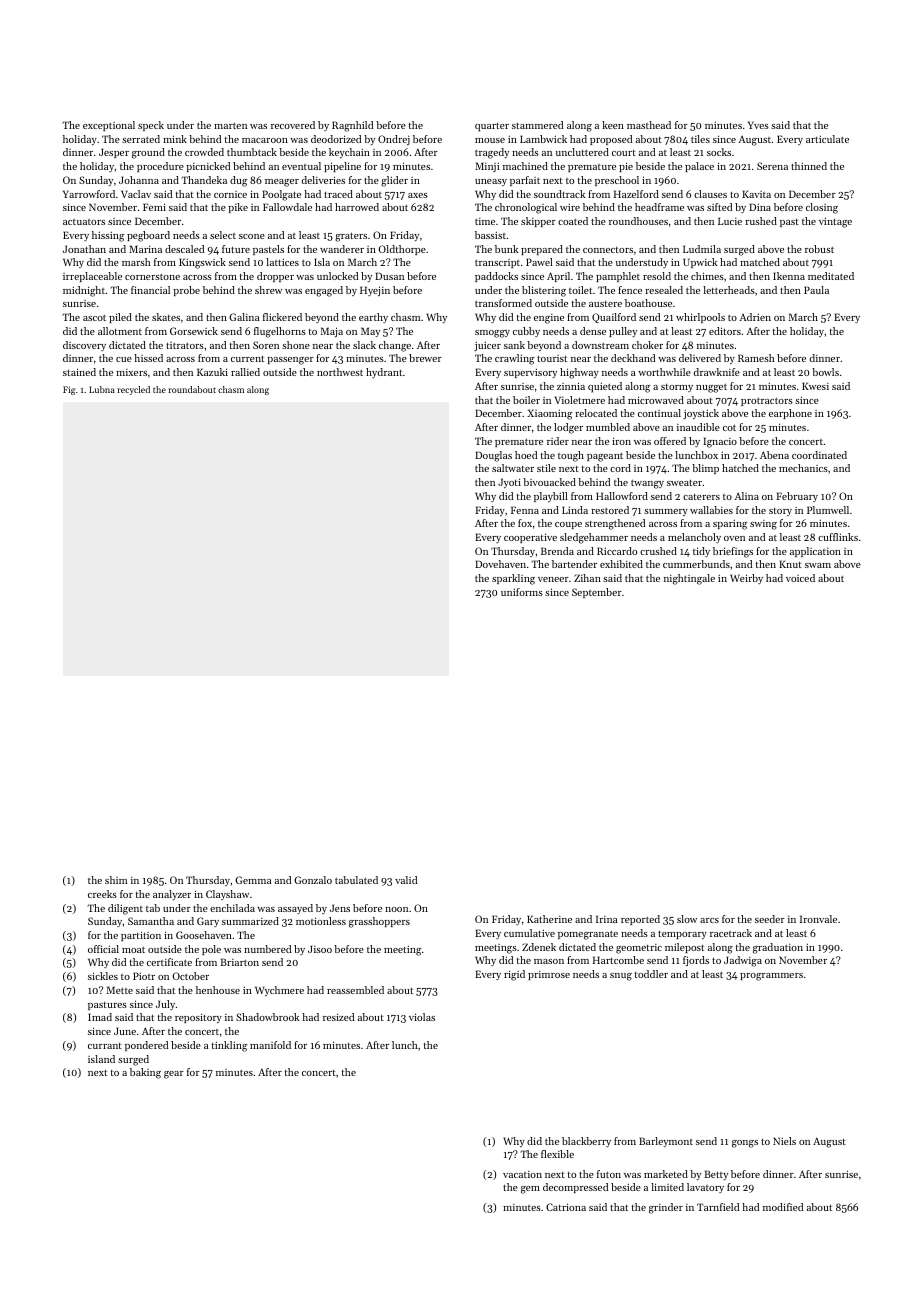  I want to click on articulate, so click(827, 139).
